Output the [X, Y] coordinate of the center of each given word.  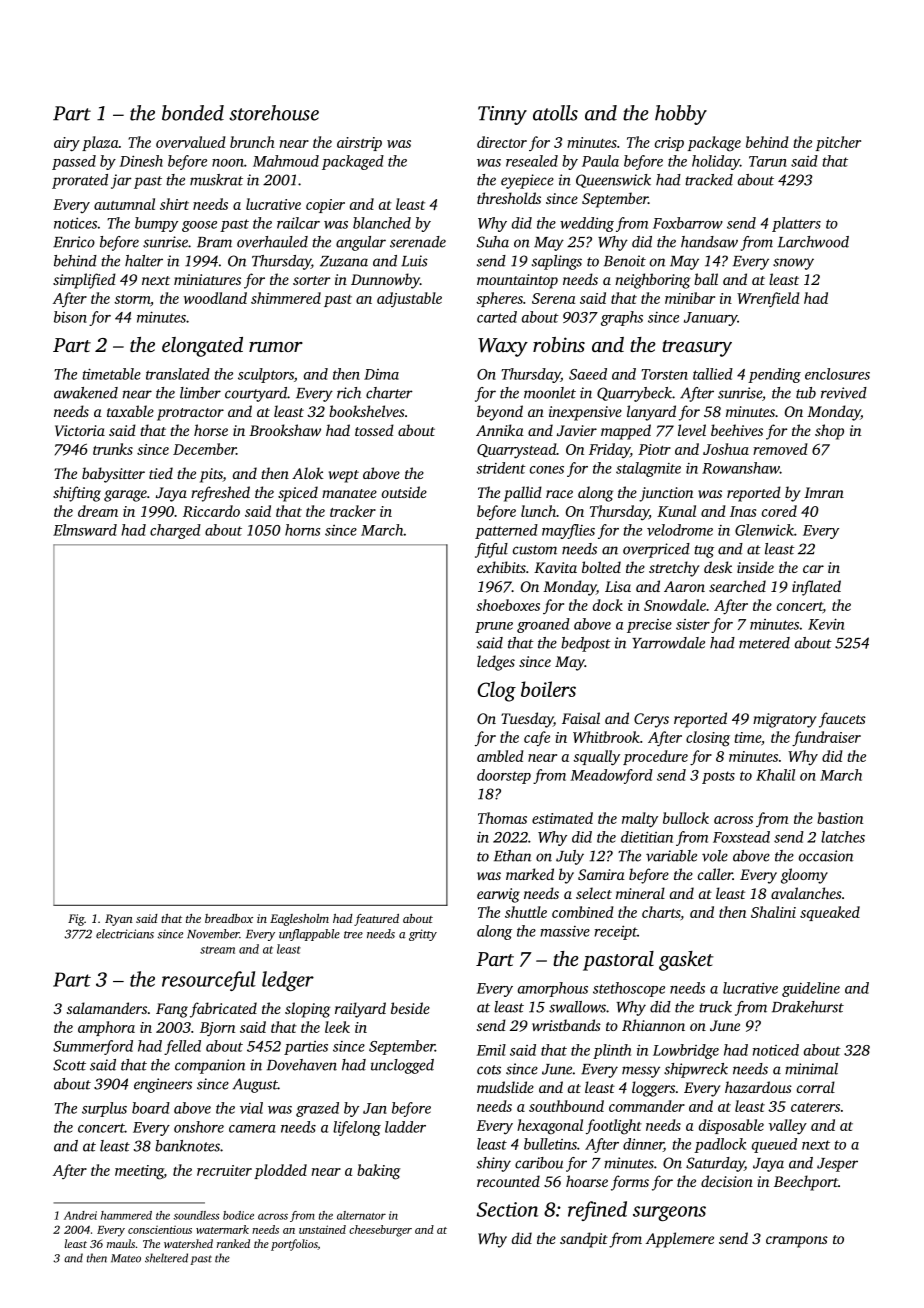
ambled [500, 756]
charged [175, 531]
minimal [811, 1069]
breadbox [229, 918]
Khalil [775, 775]
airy [67, 144]
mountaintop [517, 281]
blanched [382, 223]
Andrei [80, 1215]
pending [774, 375]
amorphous [553, 989]
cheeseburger [380, 1231]
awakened [86, 393]
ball [706, 279]
